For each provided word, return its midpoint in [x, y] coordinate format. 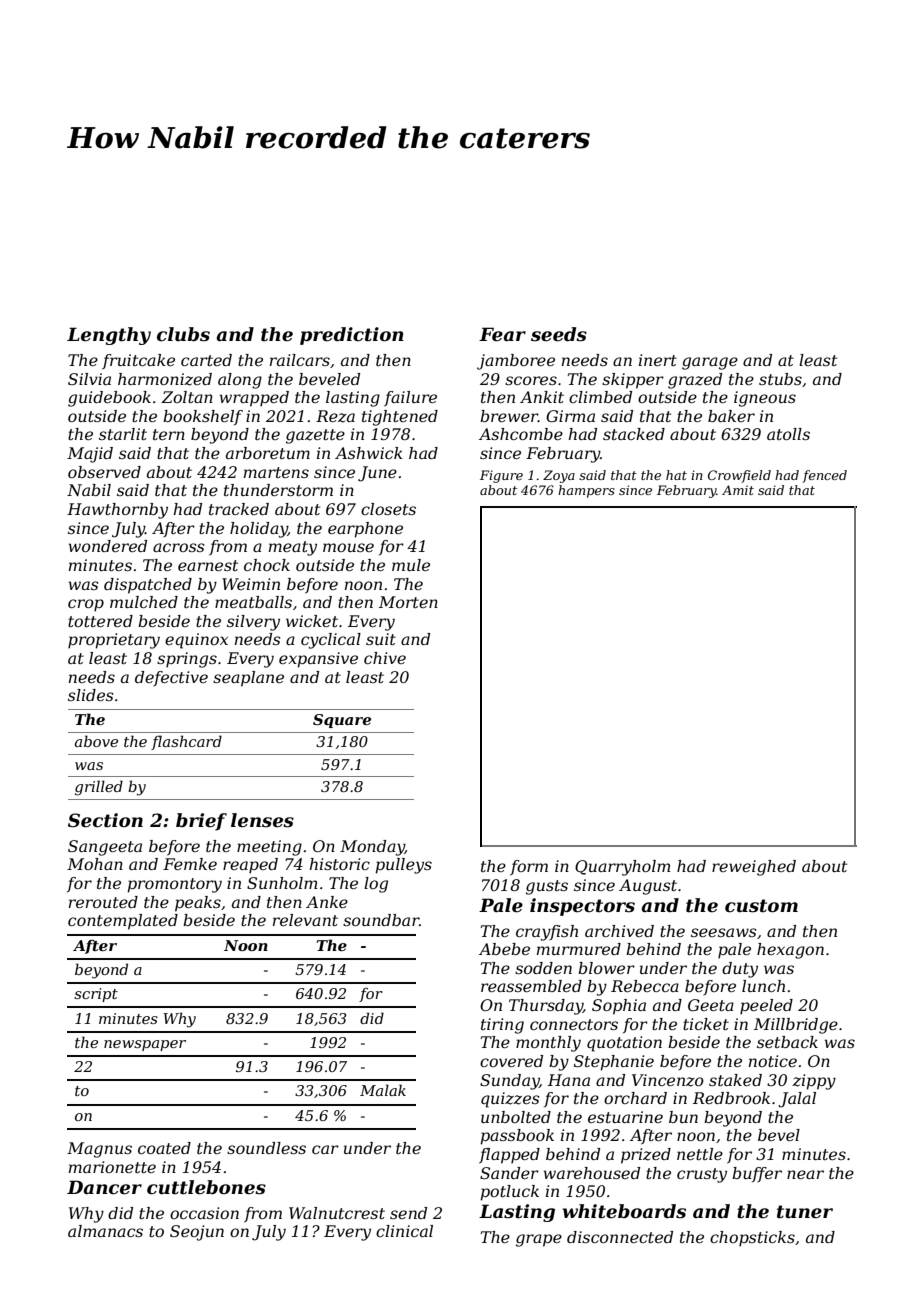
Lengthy [109, 336]
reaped [250, 866]
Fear [502, 334]
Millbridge [796, 1026]
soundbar [381, 920]
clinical [404, 1231]
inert [658, 360]
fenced [824, 476]
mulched [144, 602]
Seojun [197, 1233]
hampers [586, 491]
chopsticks [752, 1239]
